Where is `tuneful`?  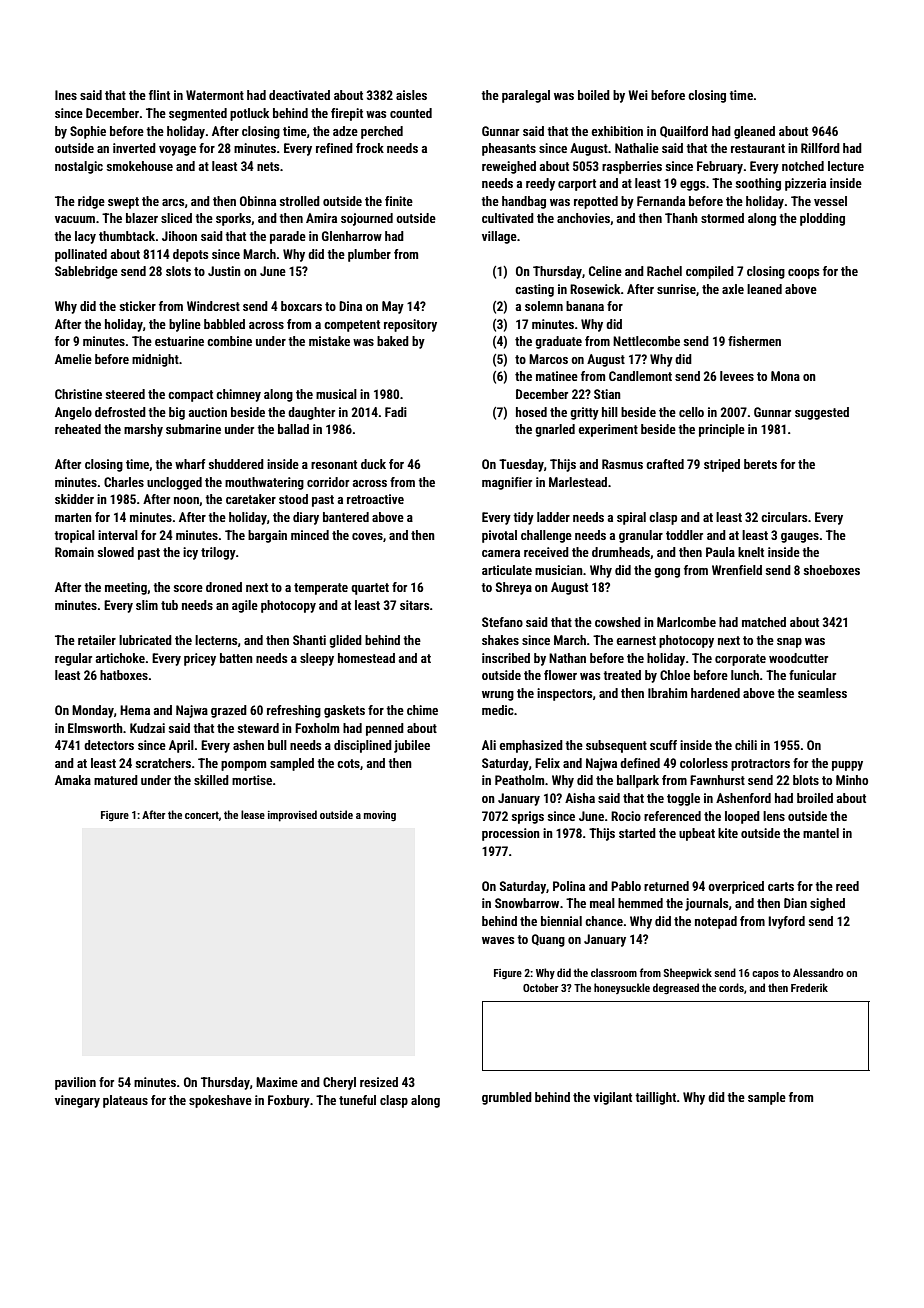
tuneful is located at coordinates (357, 1100).
